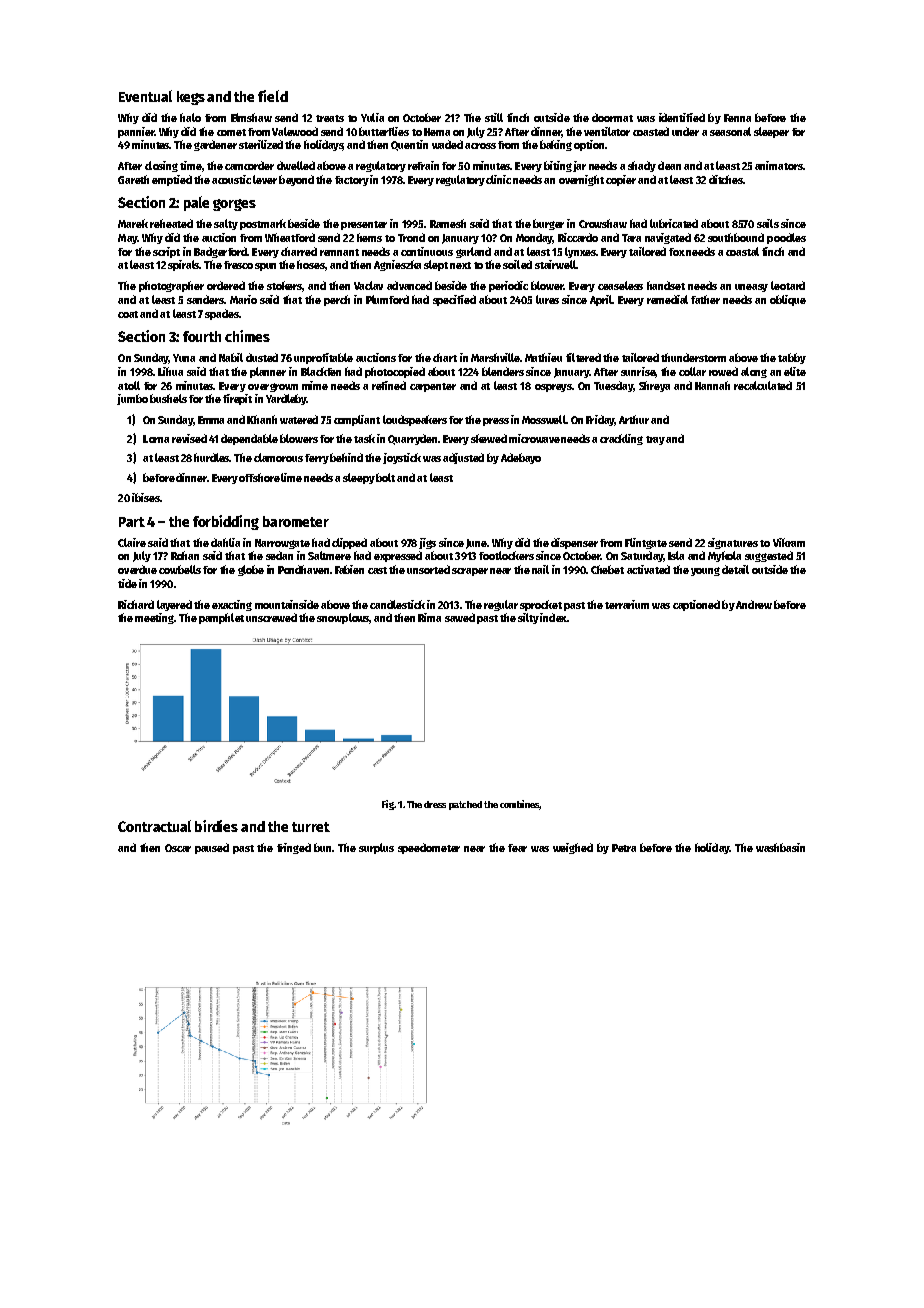 Image resolution: width=924 pixels, height=1308 pixels. I want to click on Hema, so click(437, 132).
